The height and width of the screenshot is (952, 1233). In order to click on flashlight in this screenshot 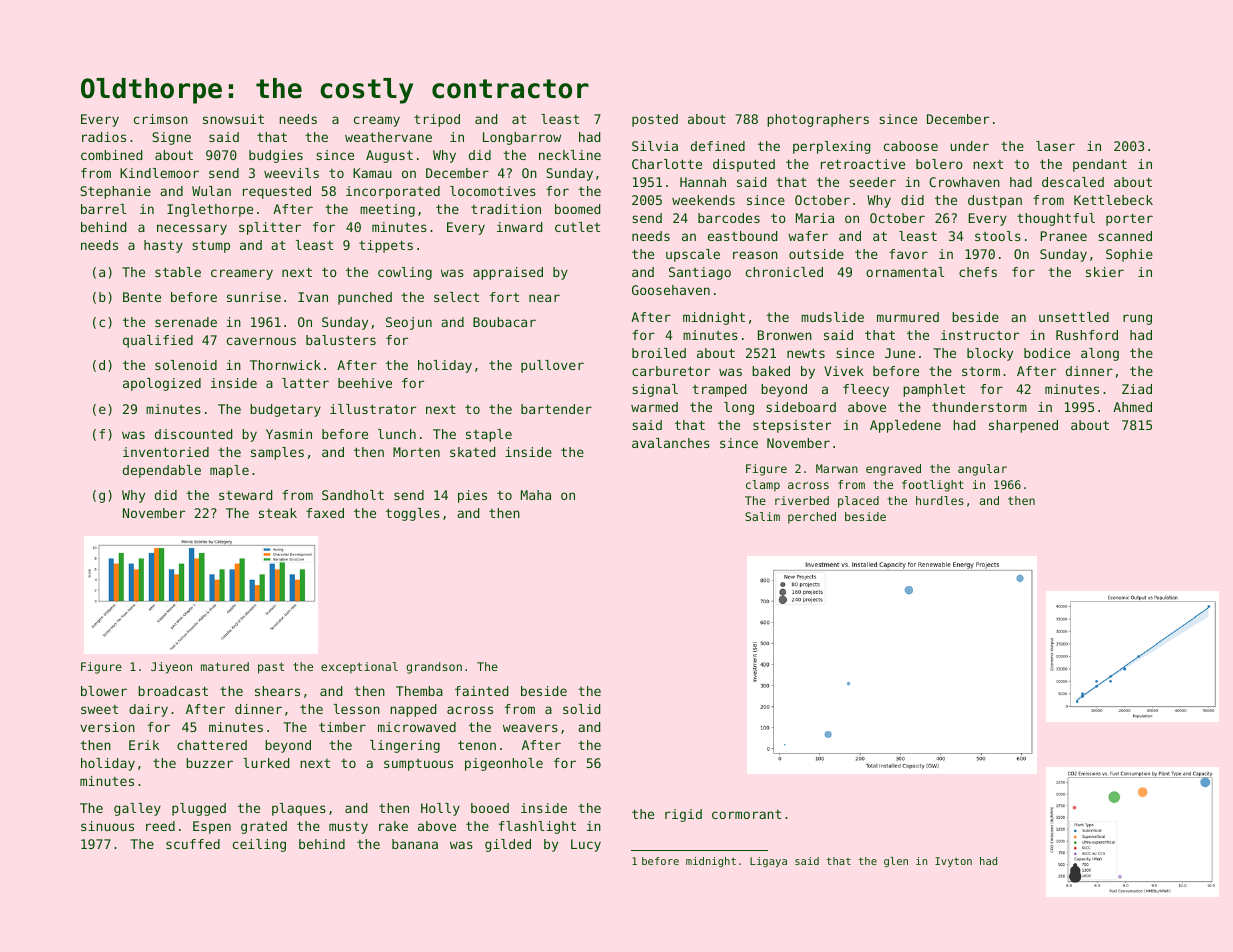, I will do `click(537, 827)`.
